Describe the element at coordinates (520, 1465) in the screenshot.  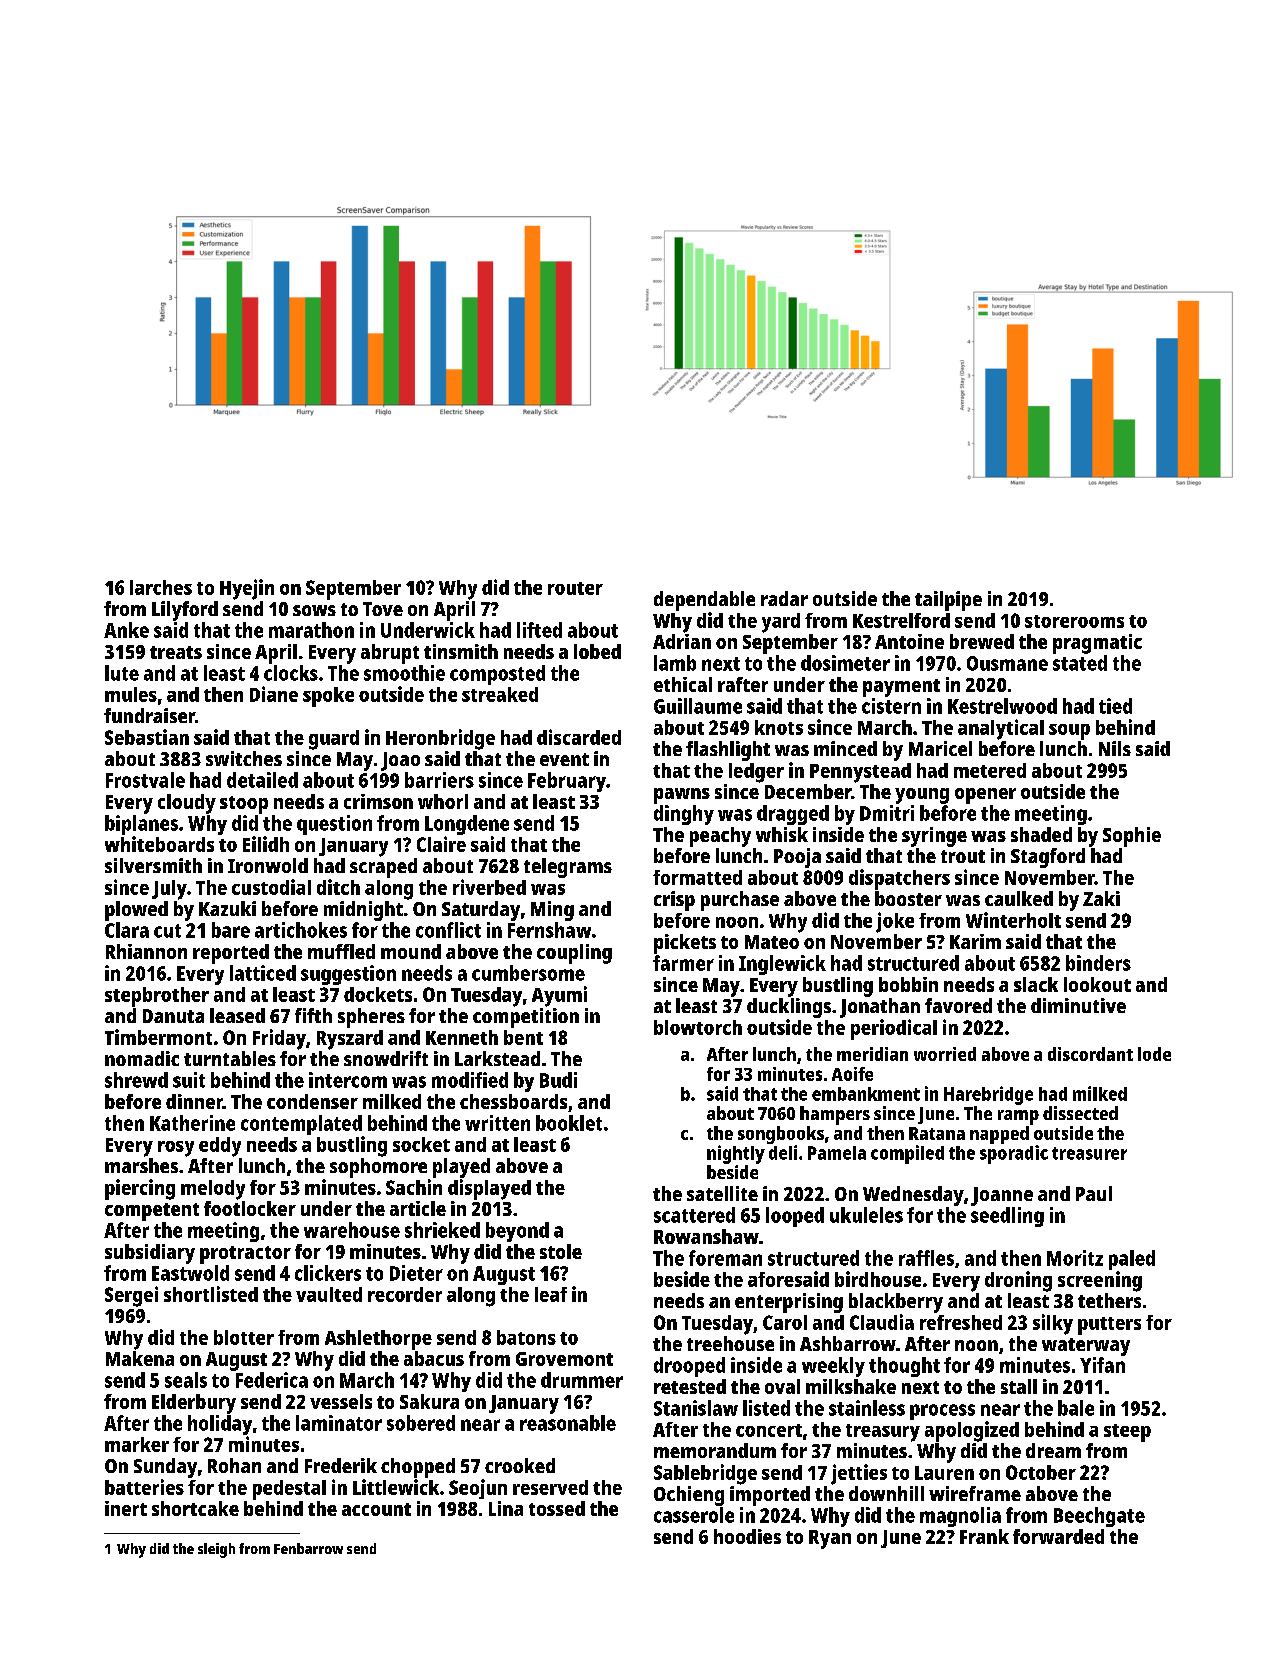
I see `crooked` at that location.
